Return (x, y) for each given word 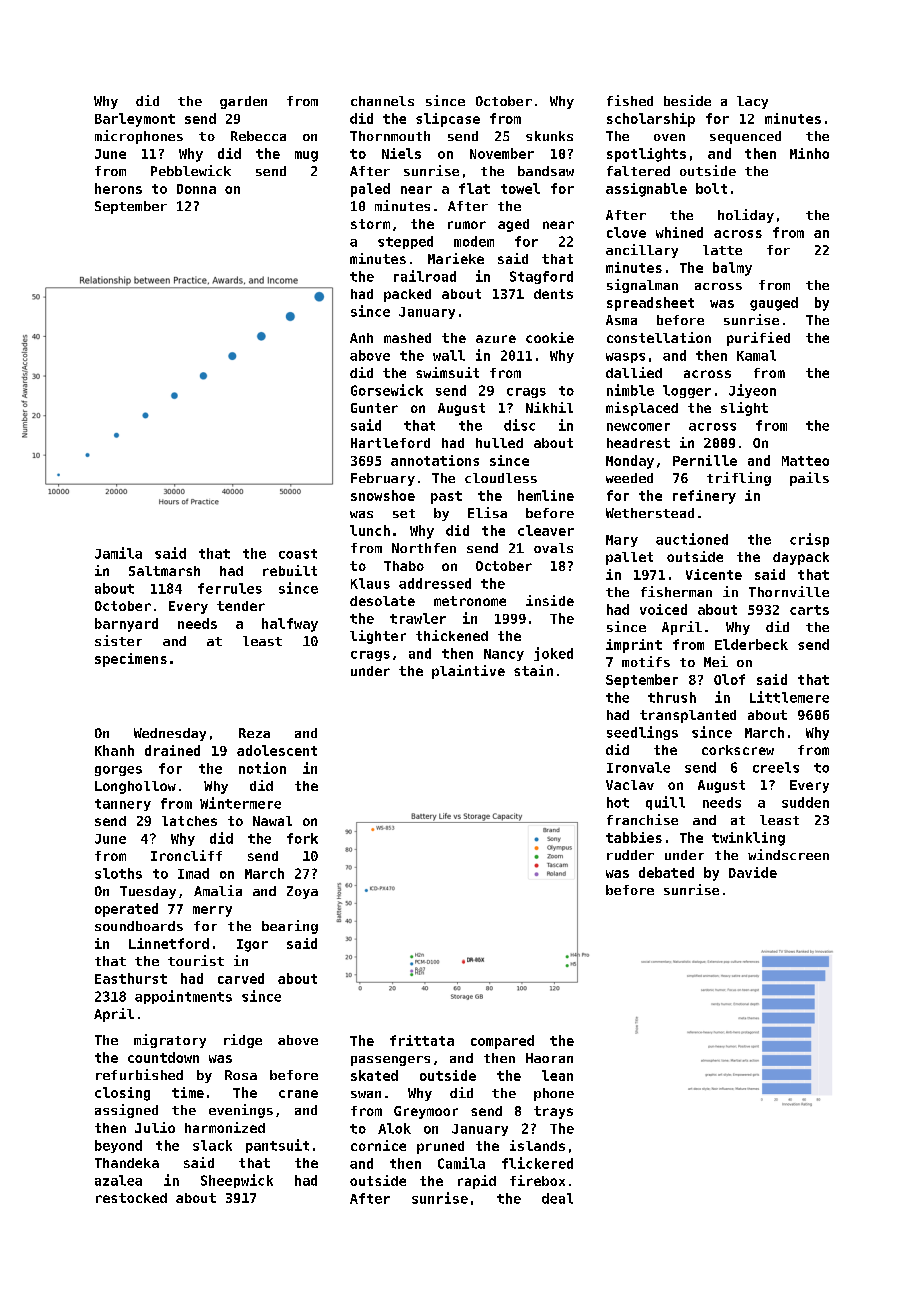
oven (669, 137)
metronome (470, 601)
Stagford (541, 277)
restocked (131, 1198)
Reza (254, 733)
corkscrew (738, 750)
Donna (196, 189)
